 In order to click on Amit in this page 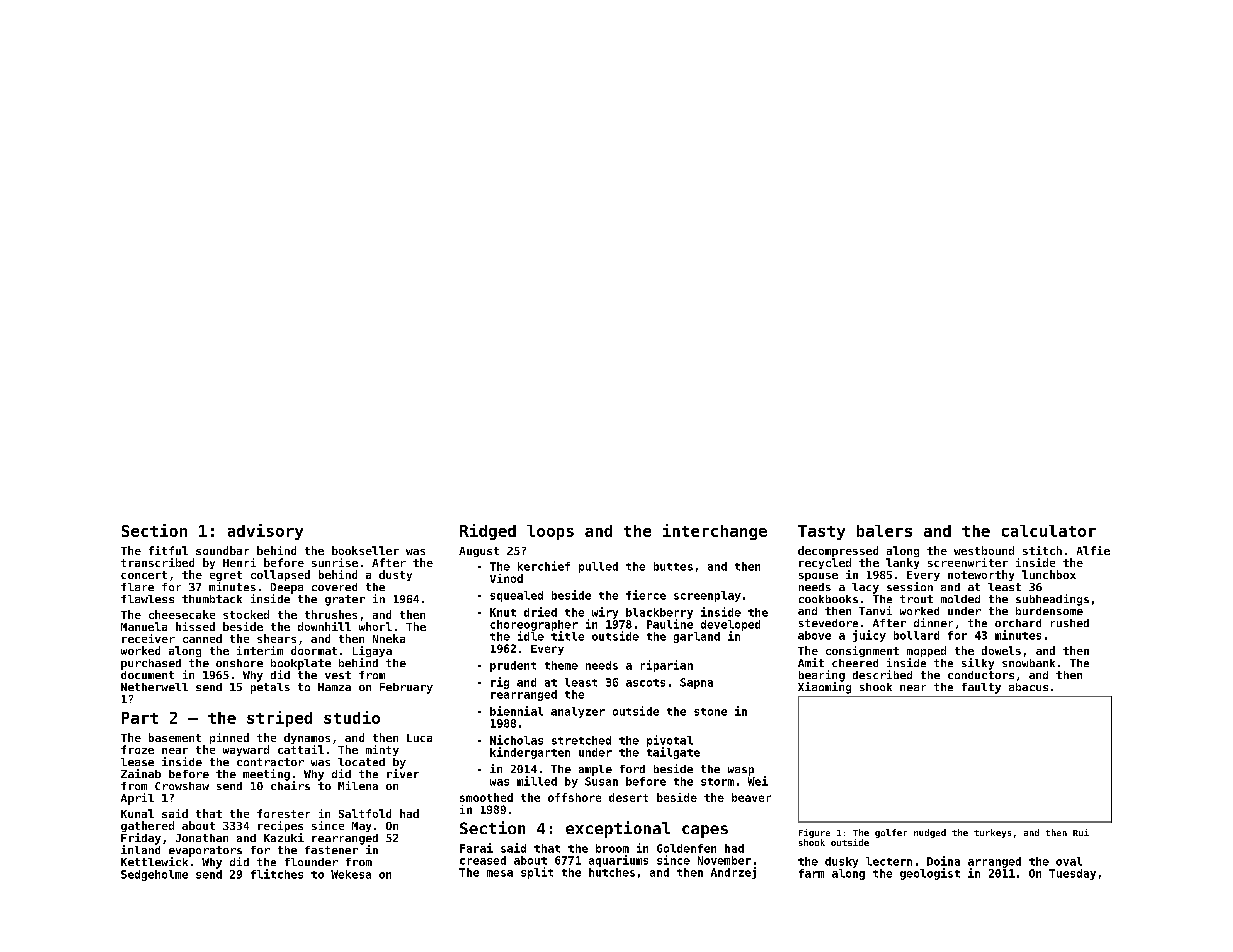, I will do `click(811, 662)`.
